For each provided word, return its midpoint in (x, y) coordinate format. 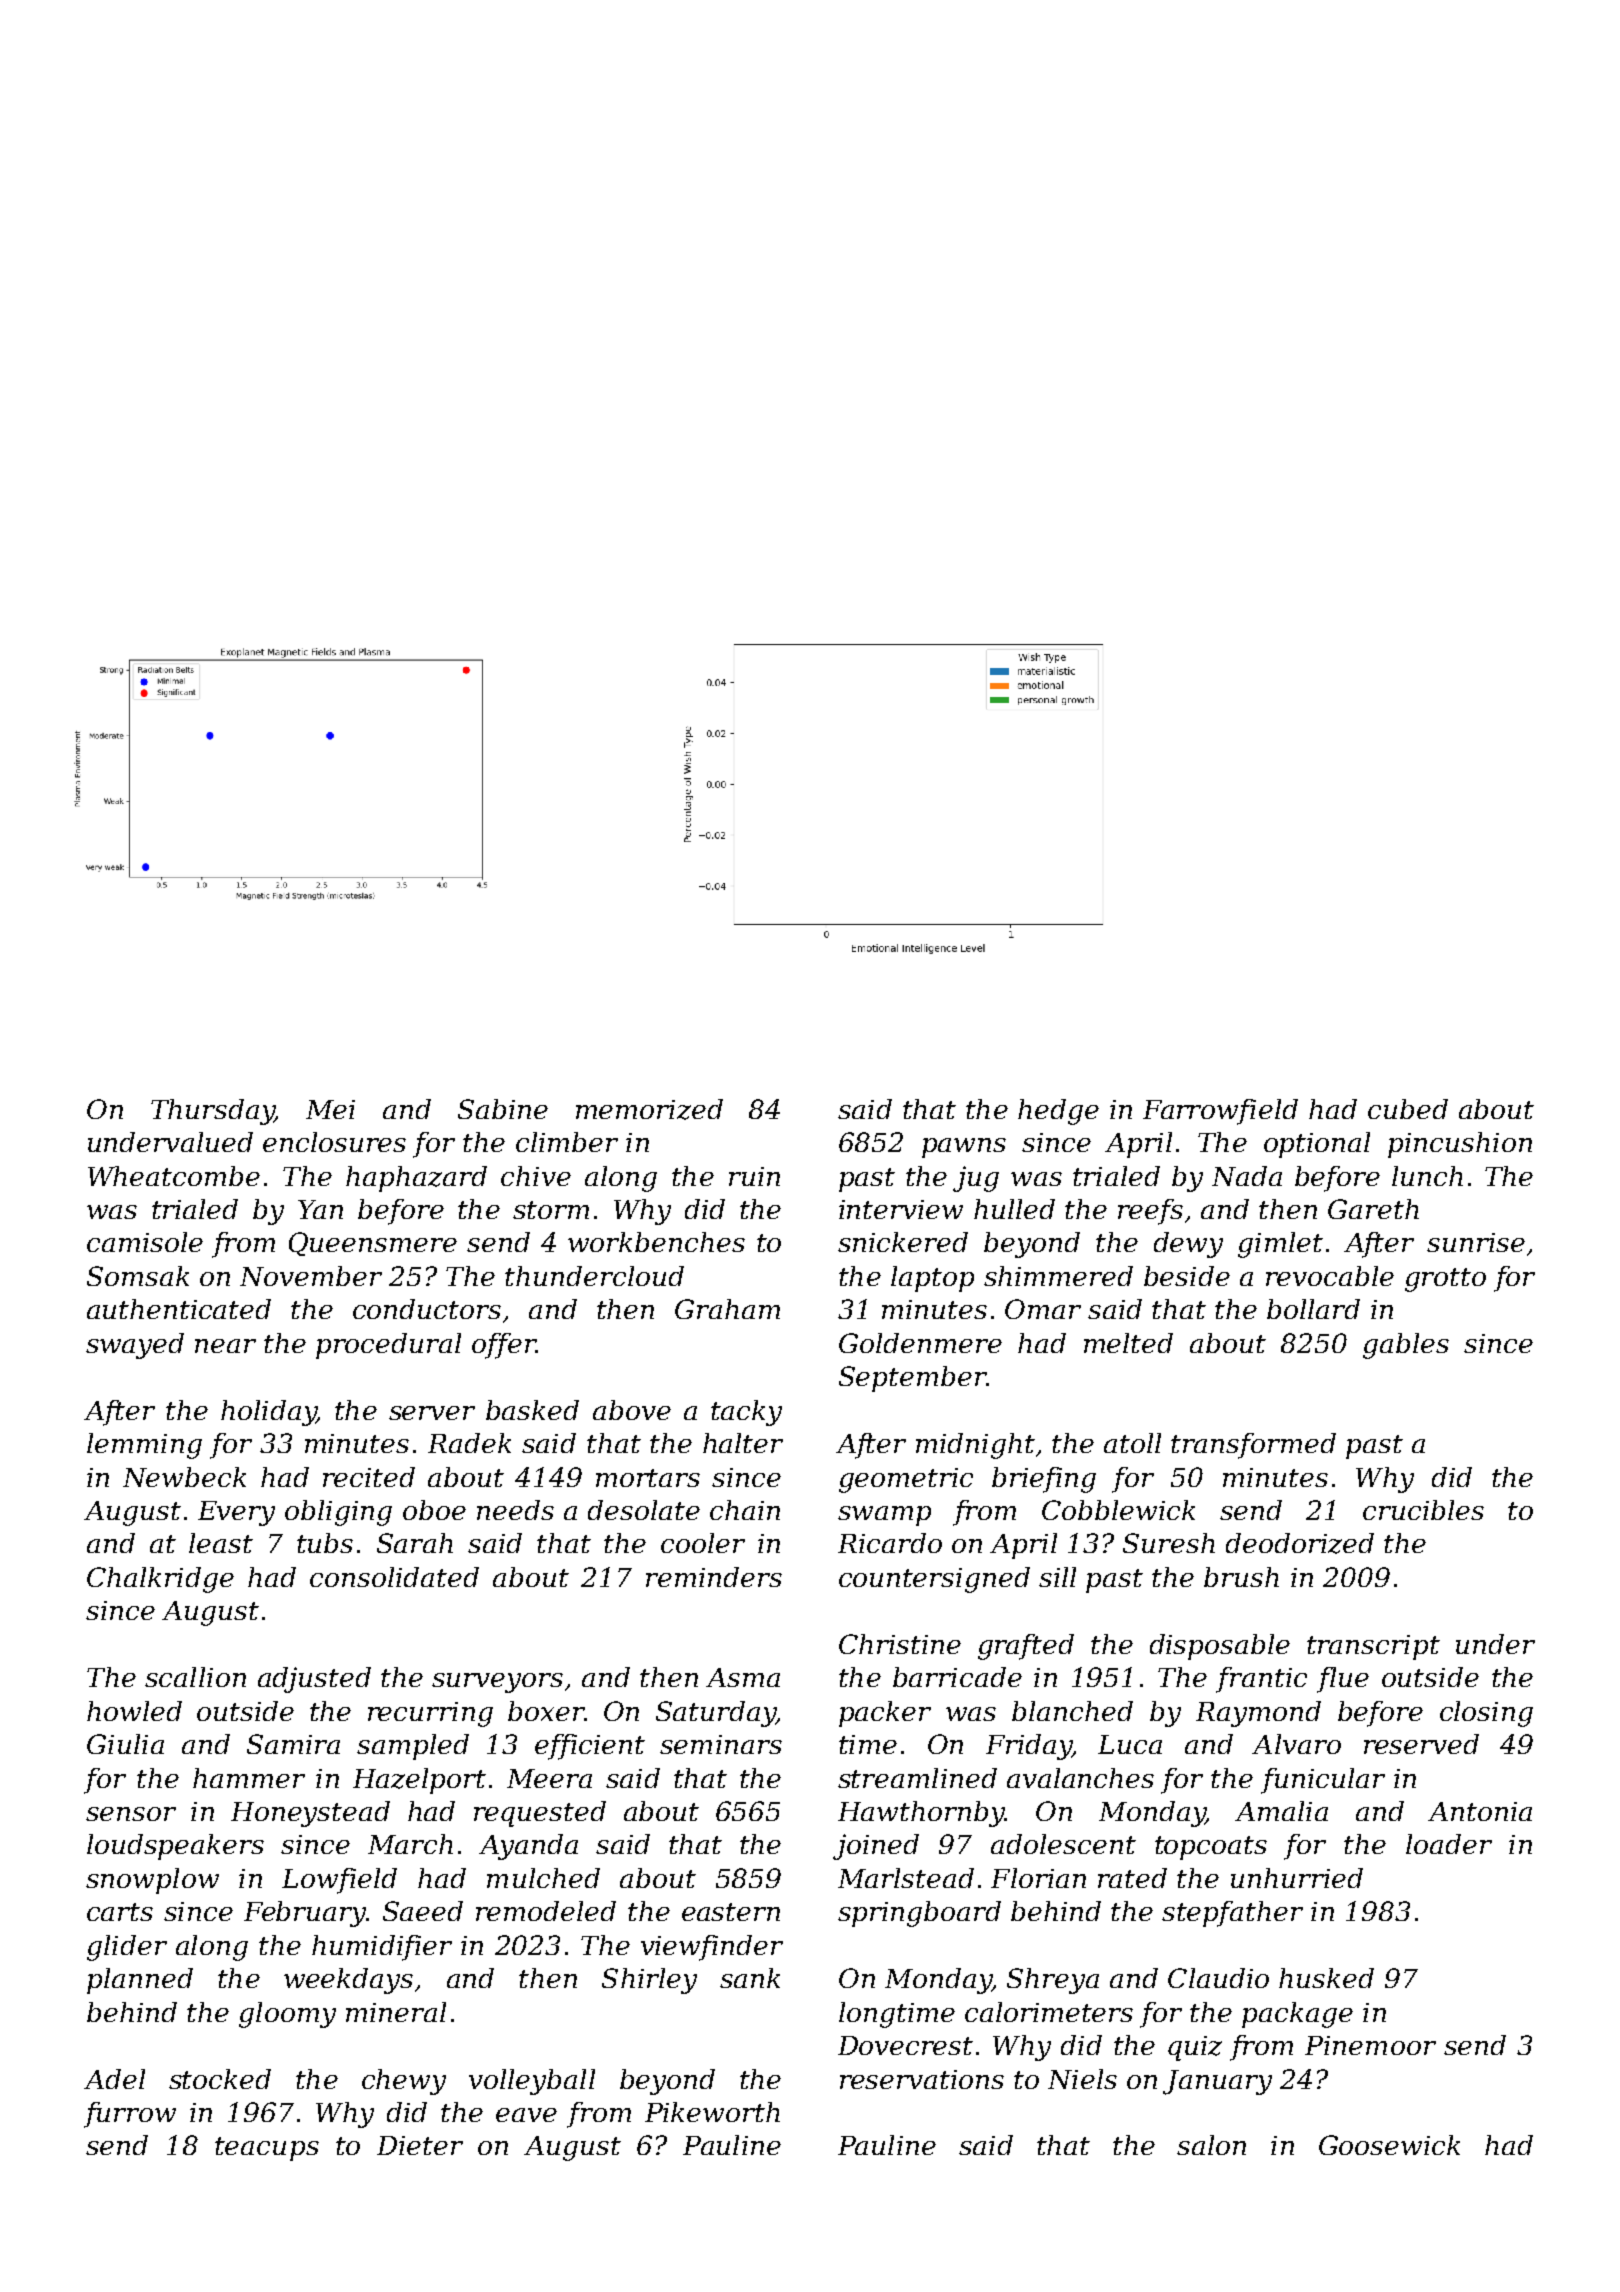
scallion (195, 1677)
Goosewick (1389, 2145)
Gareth (1373, 1209)
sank (750, 1978)
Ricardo (890, 1543)
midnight (975, 1446)
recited (369, 1477)
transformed (1253, 1446)
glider (127, 1948)
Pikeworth (712, 2112)
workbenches (656, 1242)
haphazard (416, 1179)
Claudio (1218, 1978)
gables (1406, 1346)
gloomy (287, 2015)
